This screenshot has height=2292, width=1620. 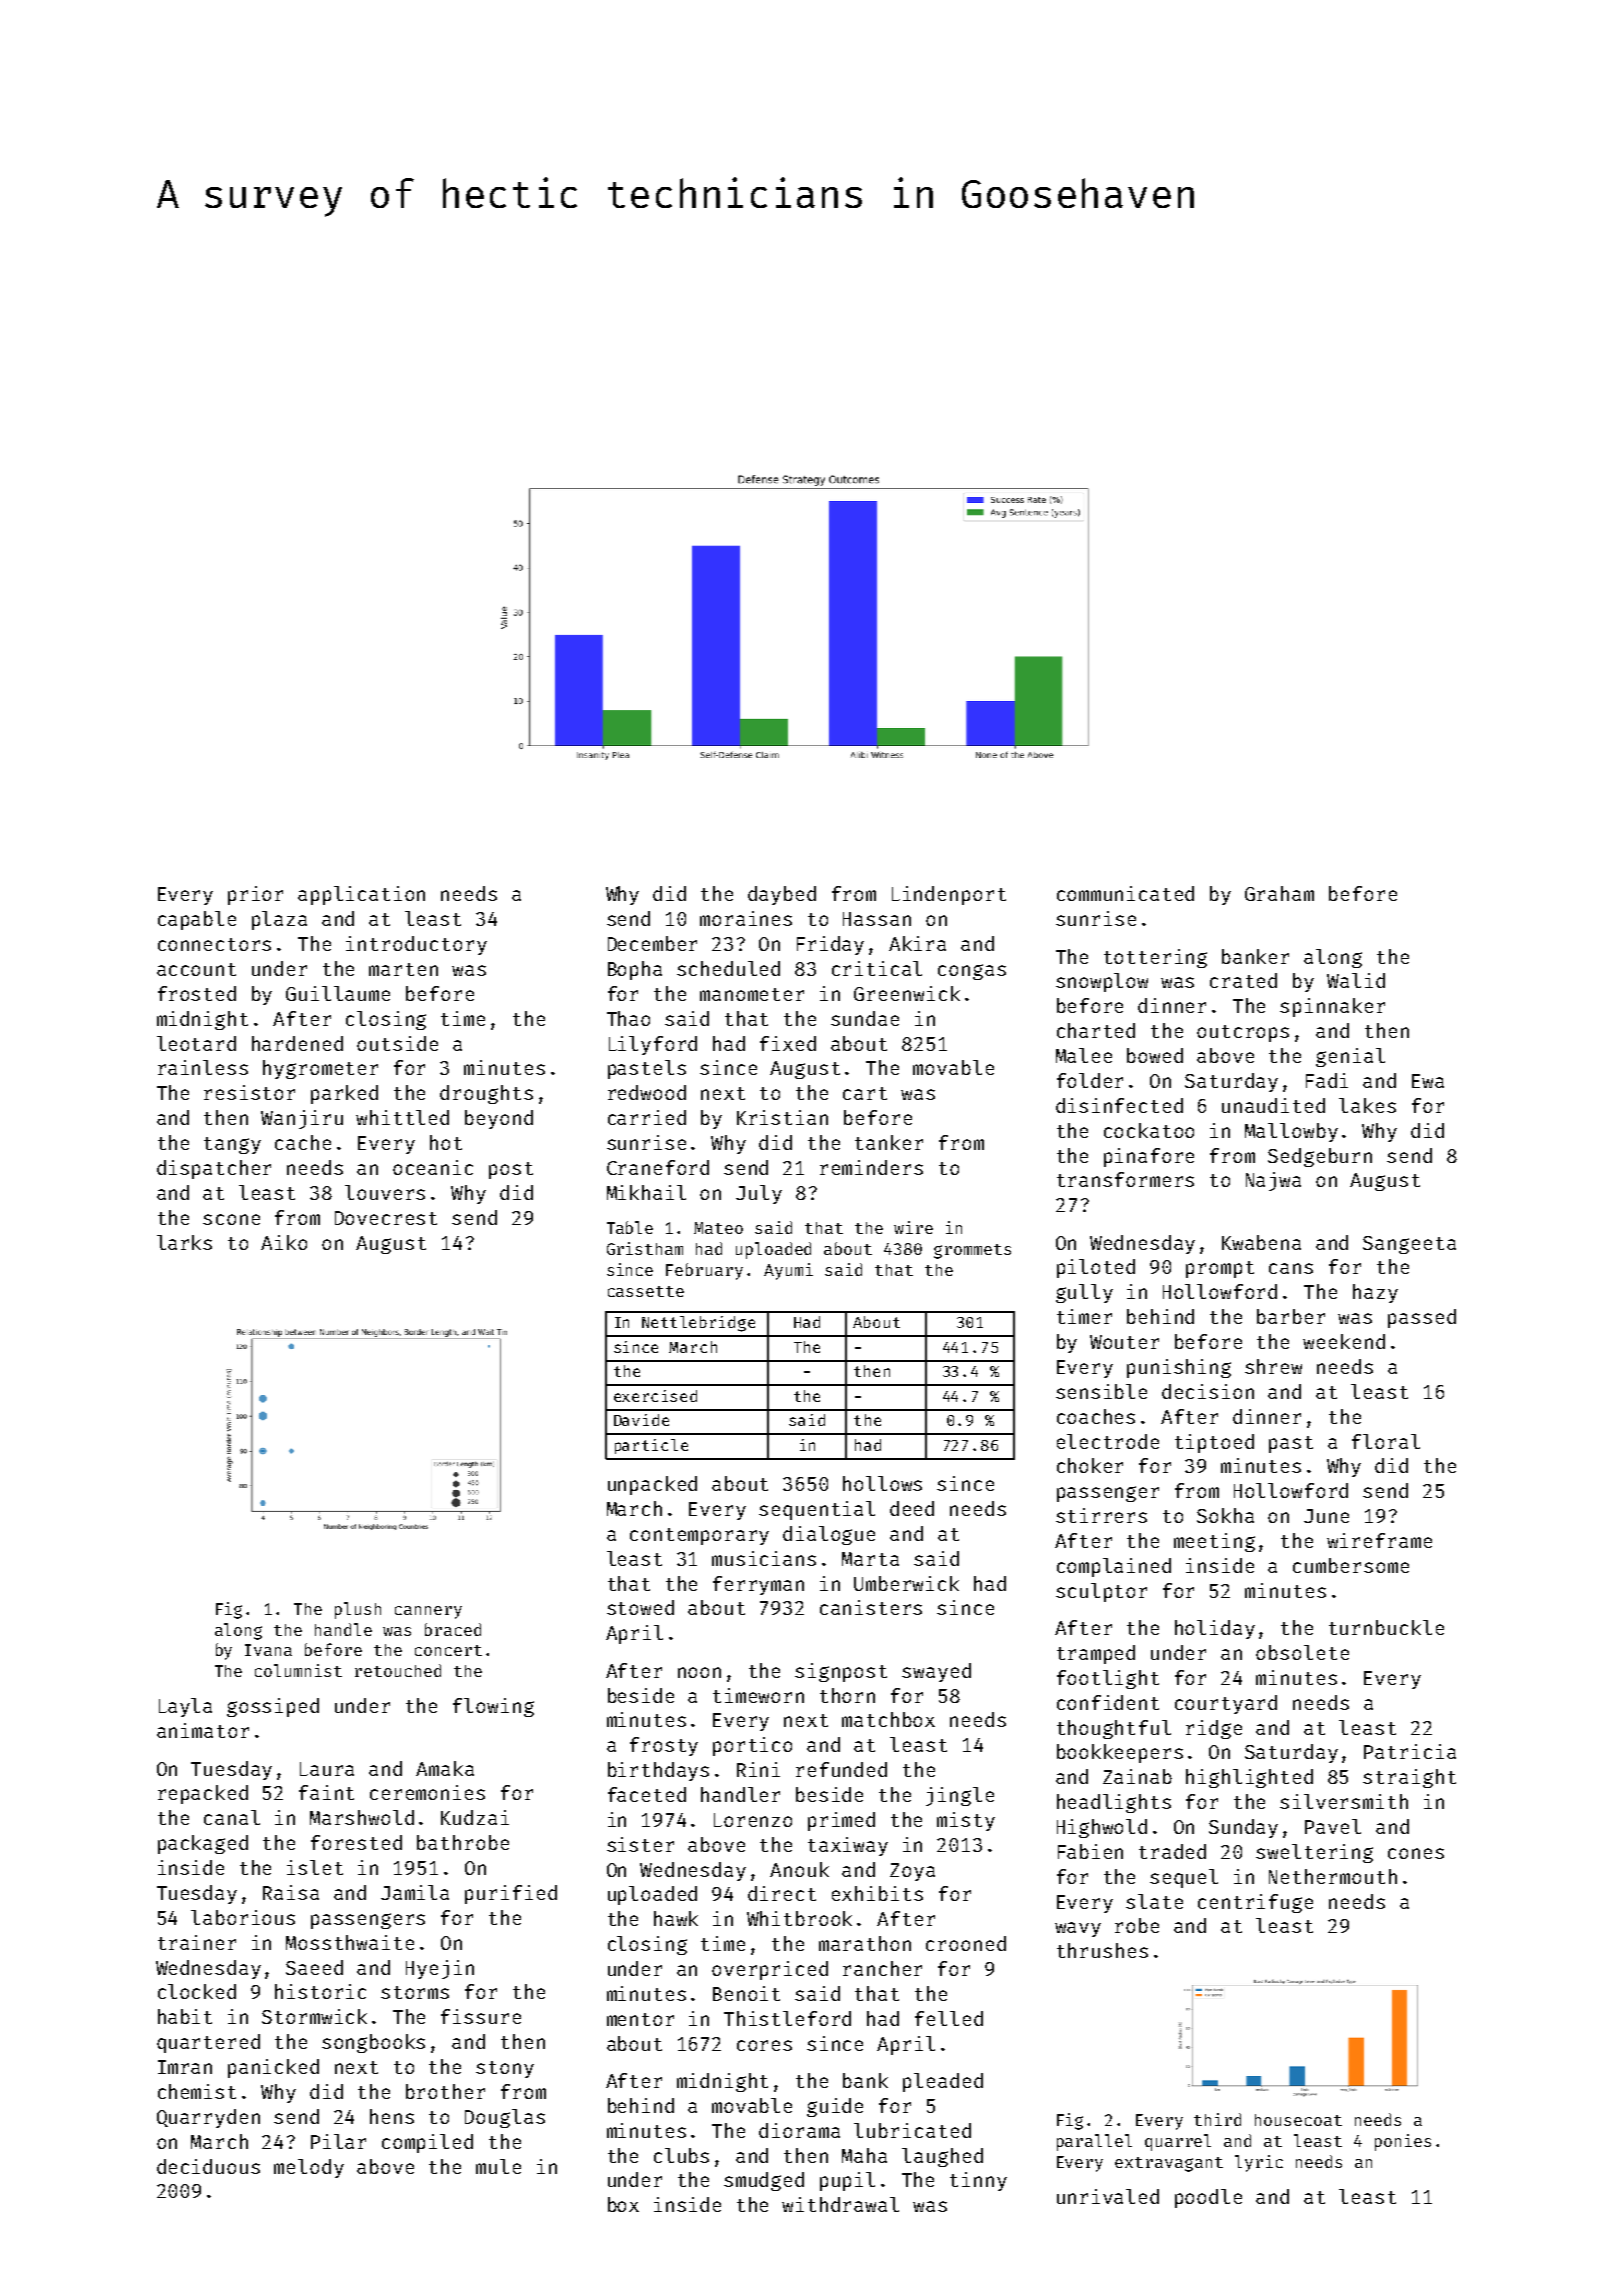 What do you see at coordinates (1422, 1318) in the screenshot?
I see `passed` at bounding box center [1422, 1318].
